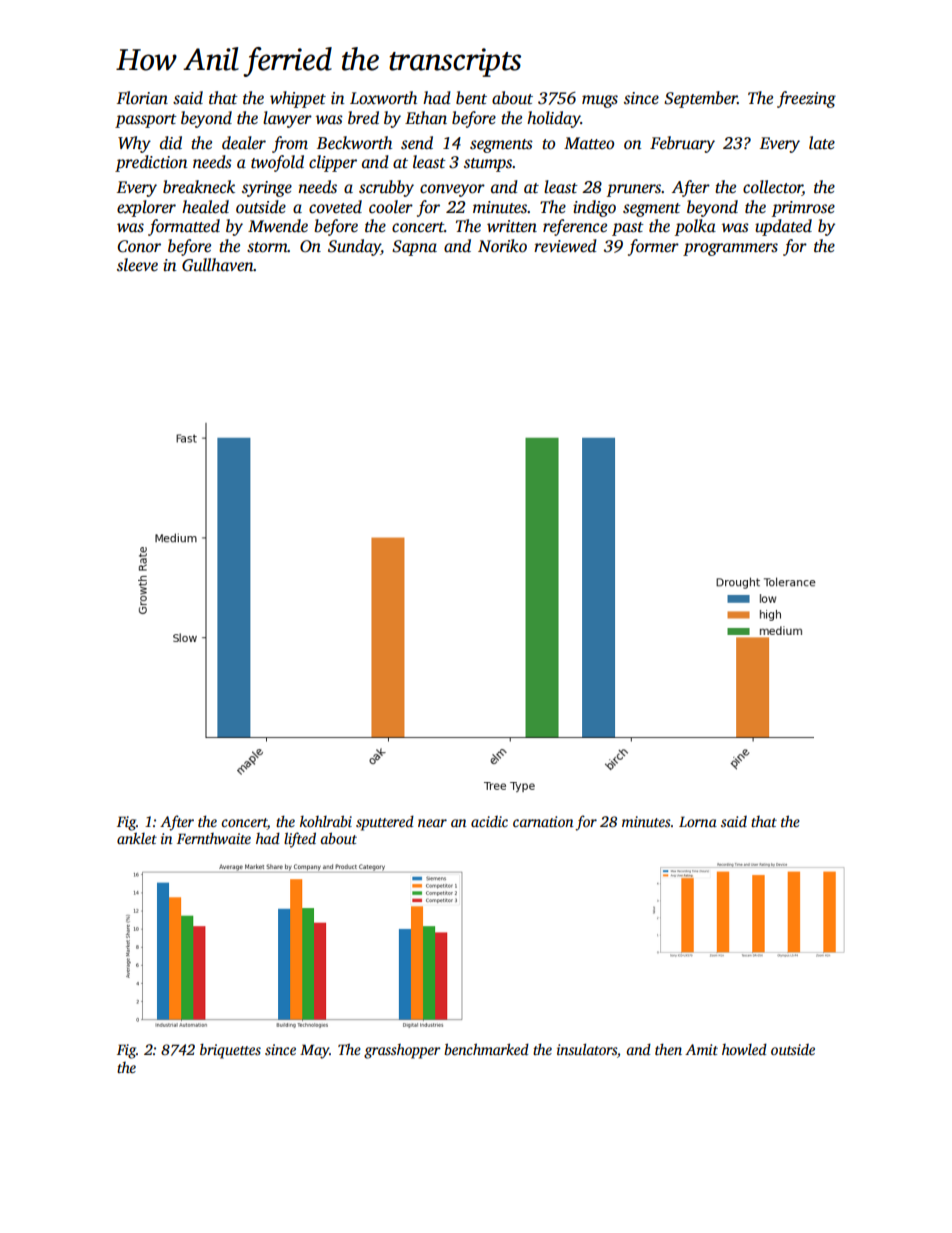 The height and width of the page is (1233, 952). Describe the element at coordinates (668, 1049) in the page. I see `then` at that location.
